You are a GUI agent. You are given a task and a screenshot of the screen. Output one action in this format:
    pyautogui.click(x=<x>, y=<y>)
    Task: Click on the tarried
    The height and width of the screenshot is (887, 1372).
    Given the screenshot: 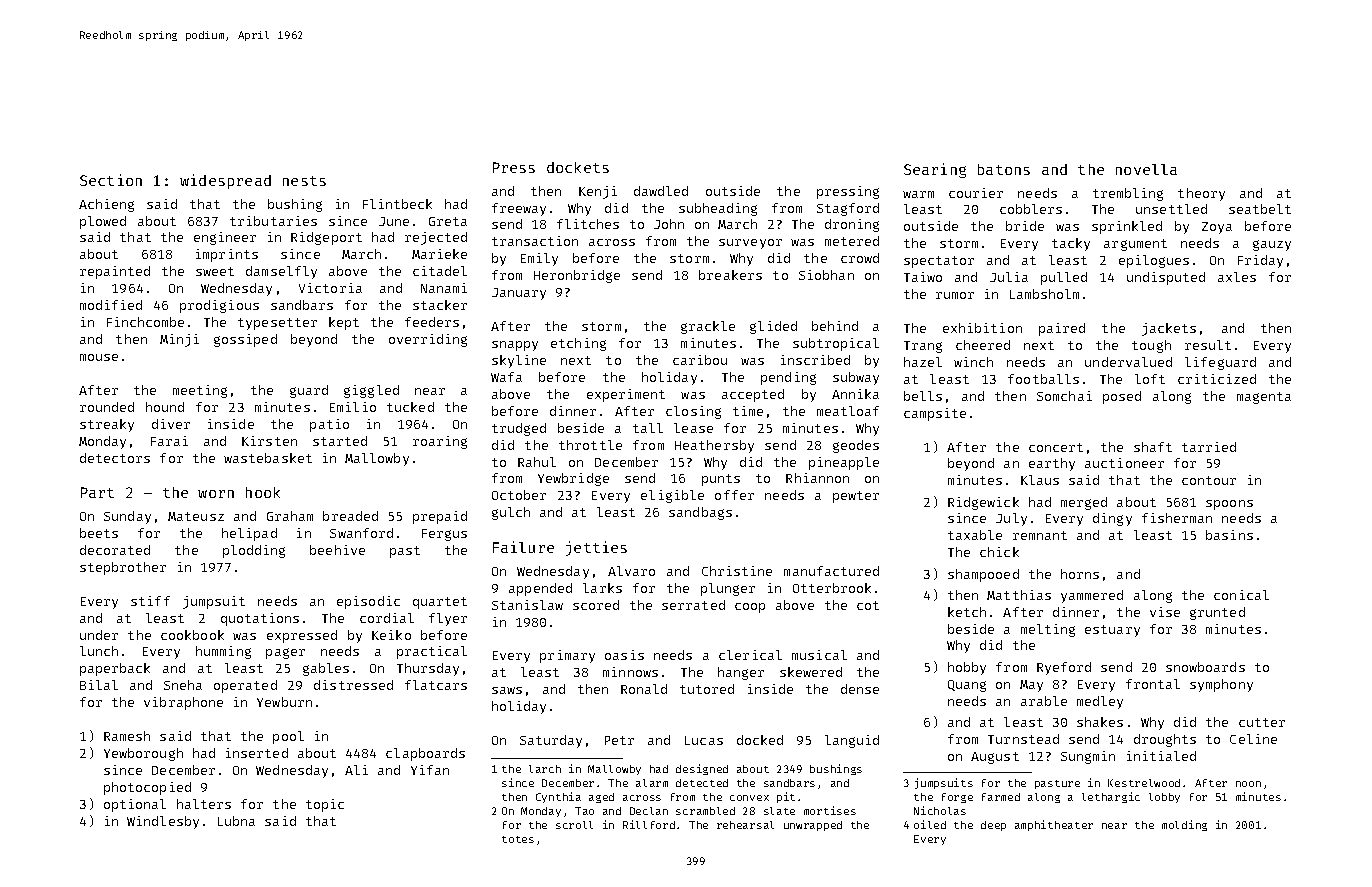 What is the action you would take?
    pyautogui.click(x=1209, y=447)
